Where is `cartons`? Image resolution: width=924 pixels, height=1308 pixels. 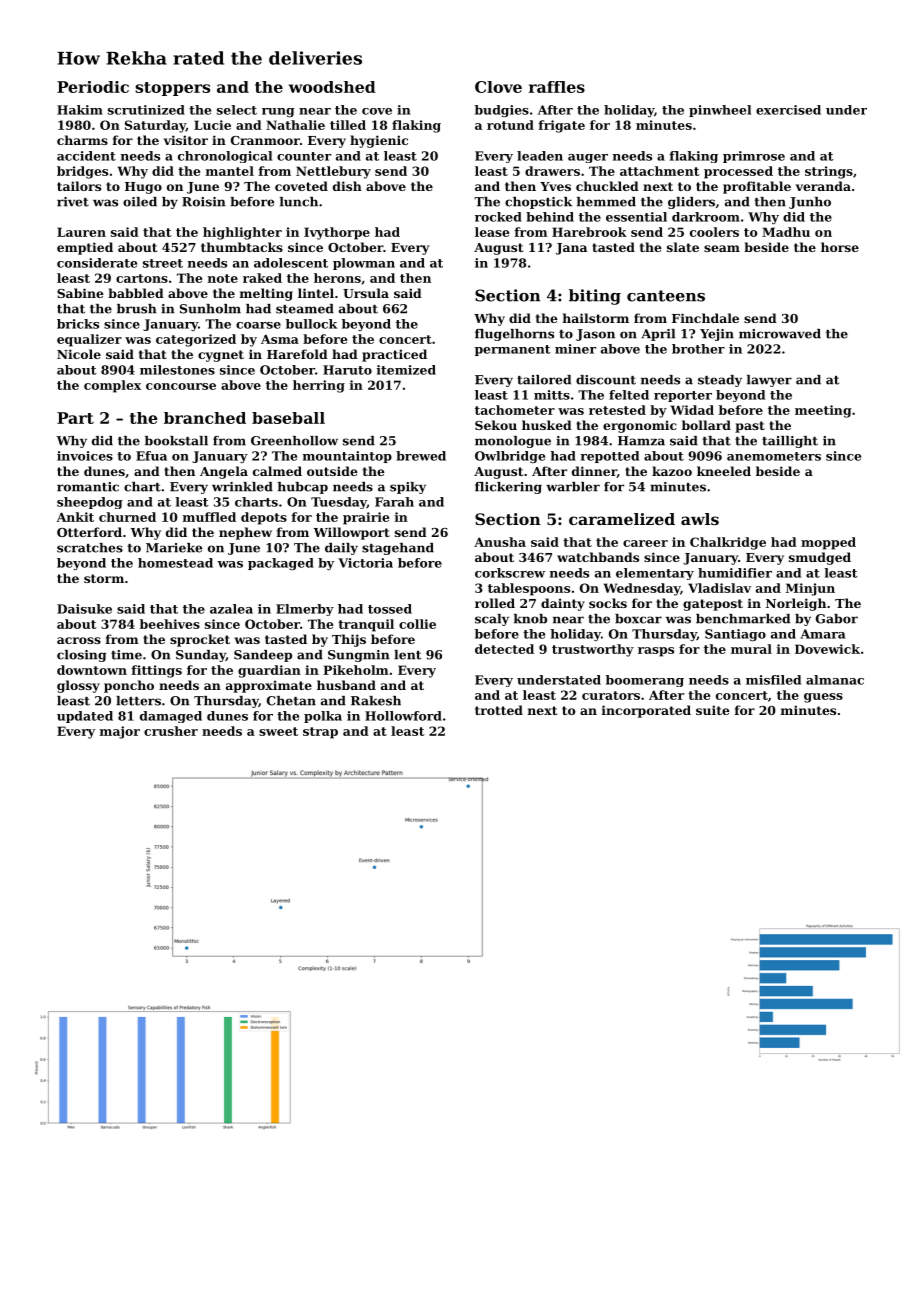
cartons is located at coordinates (142, 278).
